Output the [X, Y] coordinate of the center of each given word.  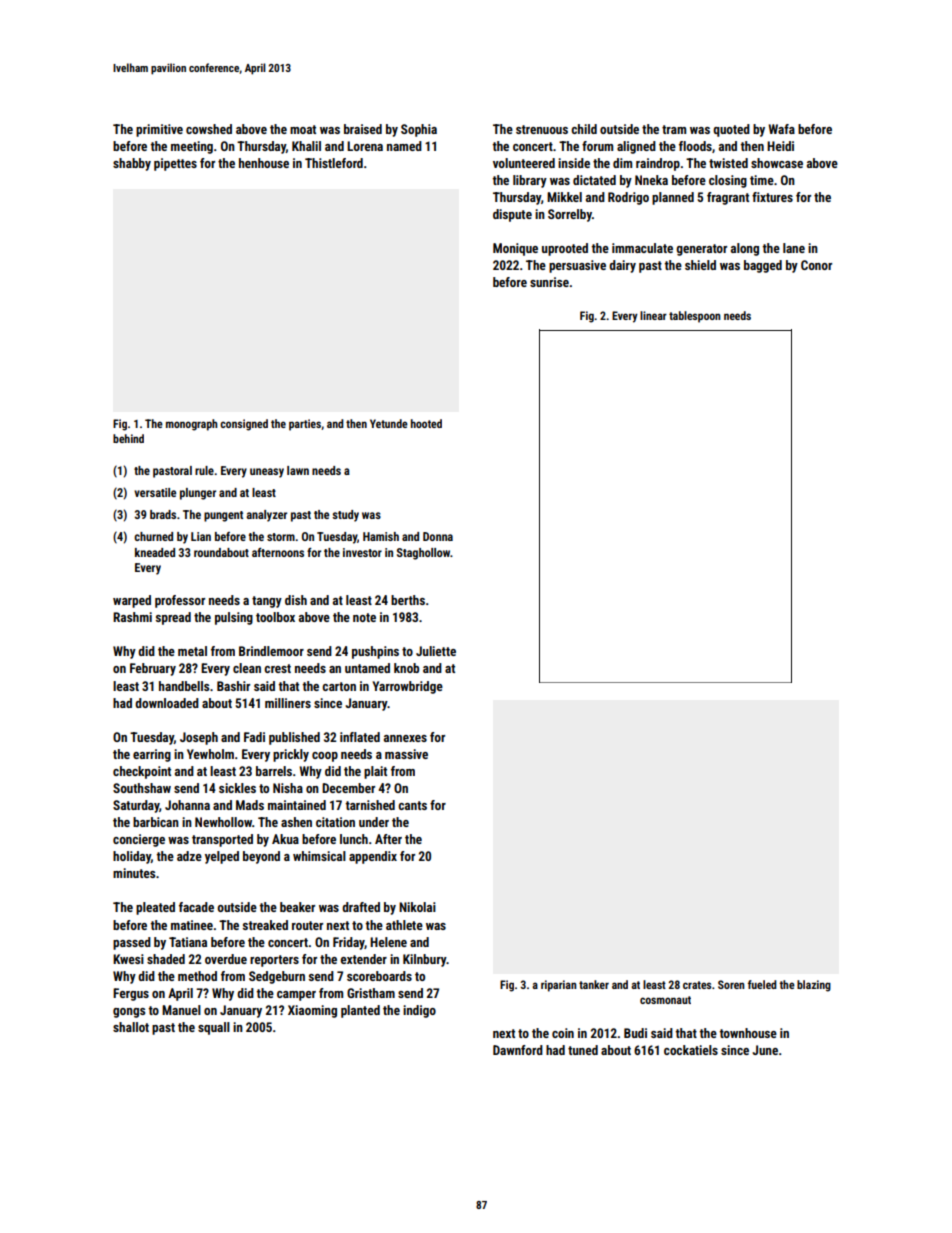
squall [214, 1028]
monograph [191, 425]
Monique [515, 249]
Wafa [781, 129]
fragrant [728, 198]
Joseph [199, 738]
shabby [132, 164]
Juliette [436, 651]
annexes [405, 738]
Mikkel [564, 197]
